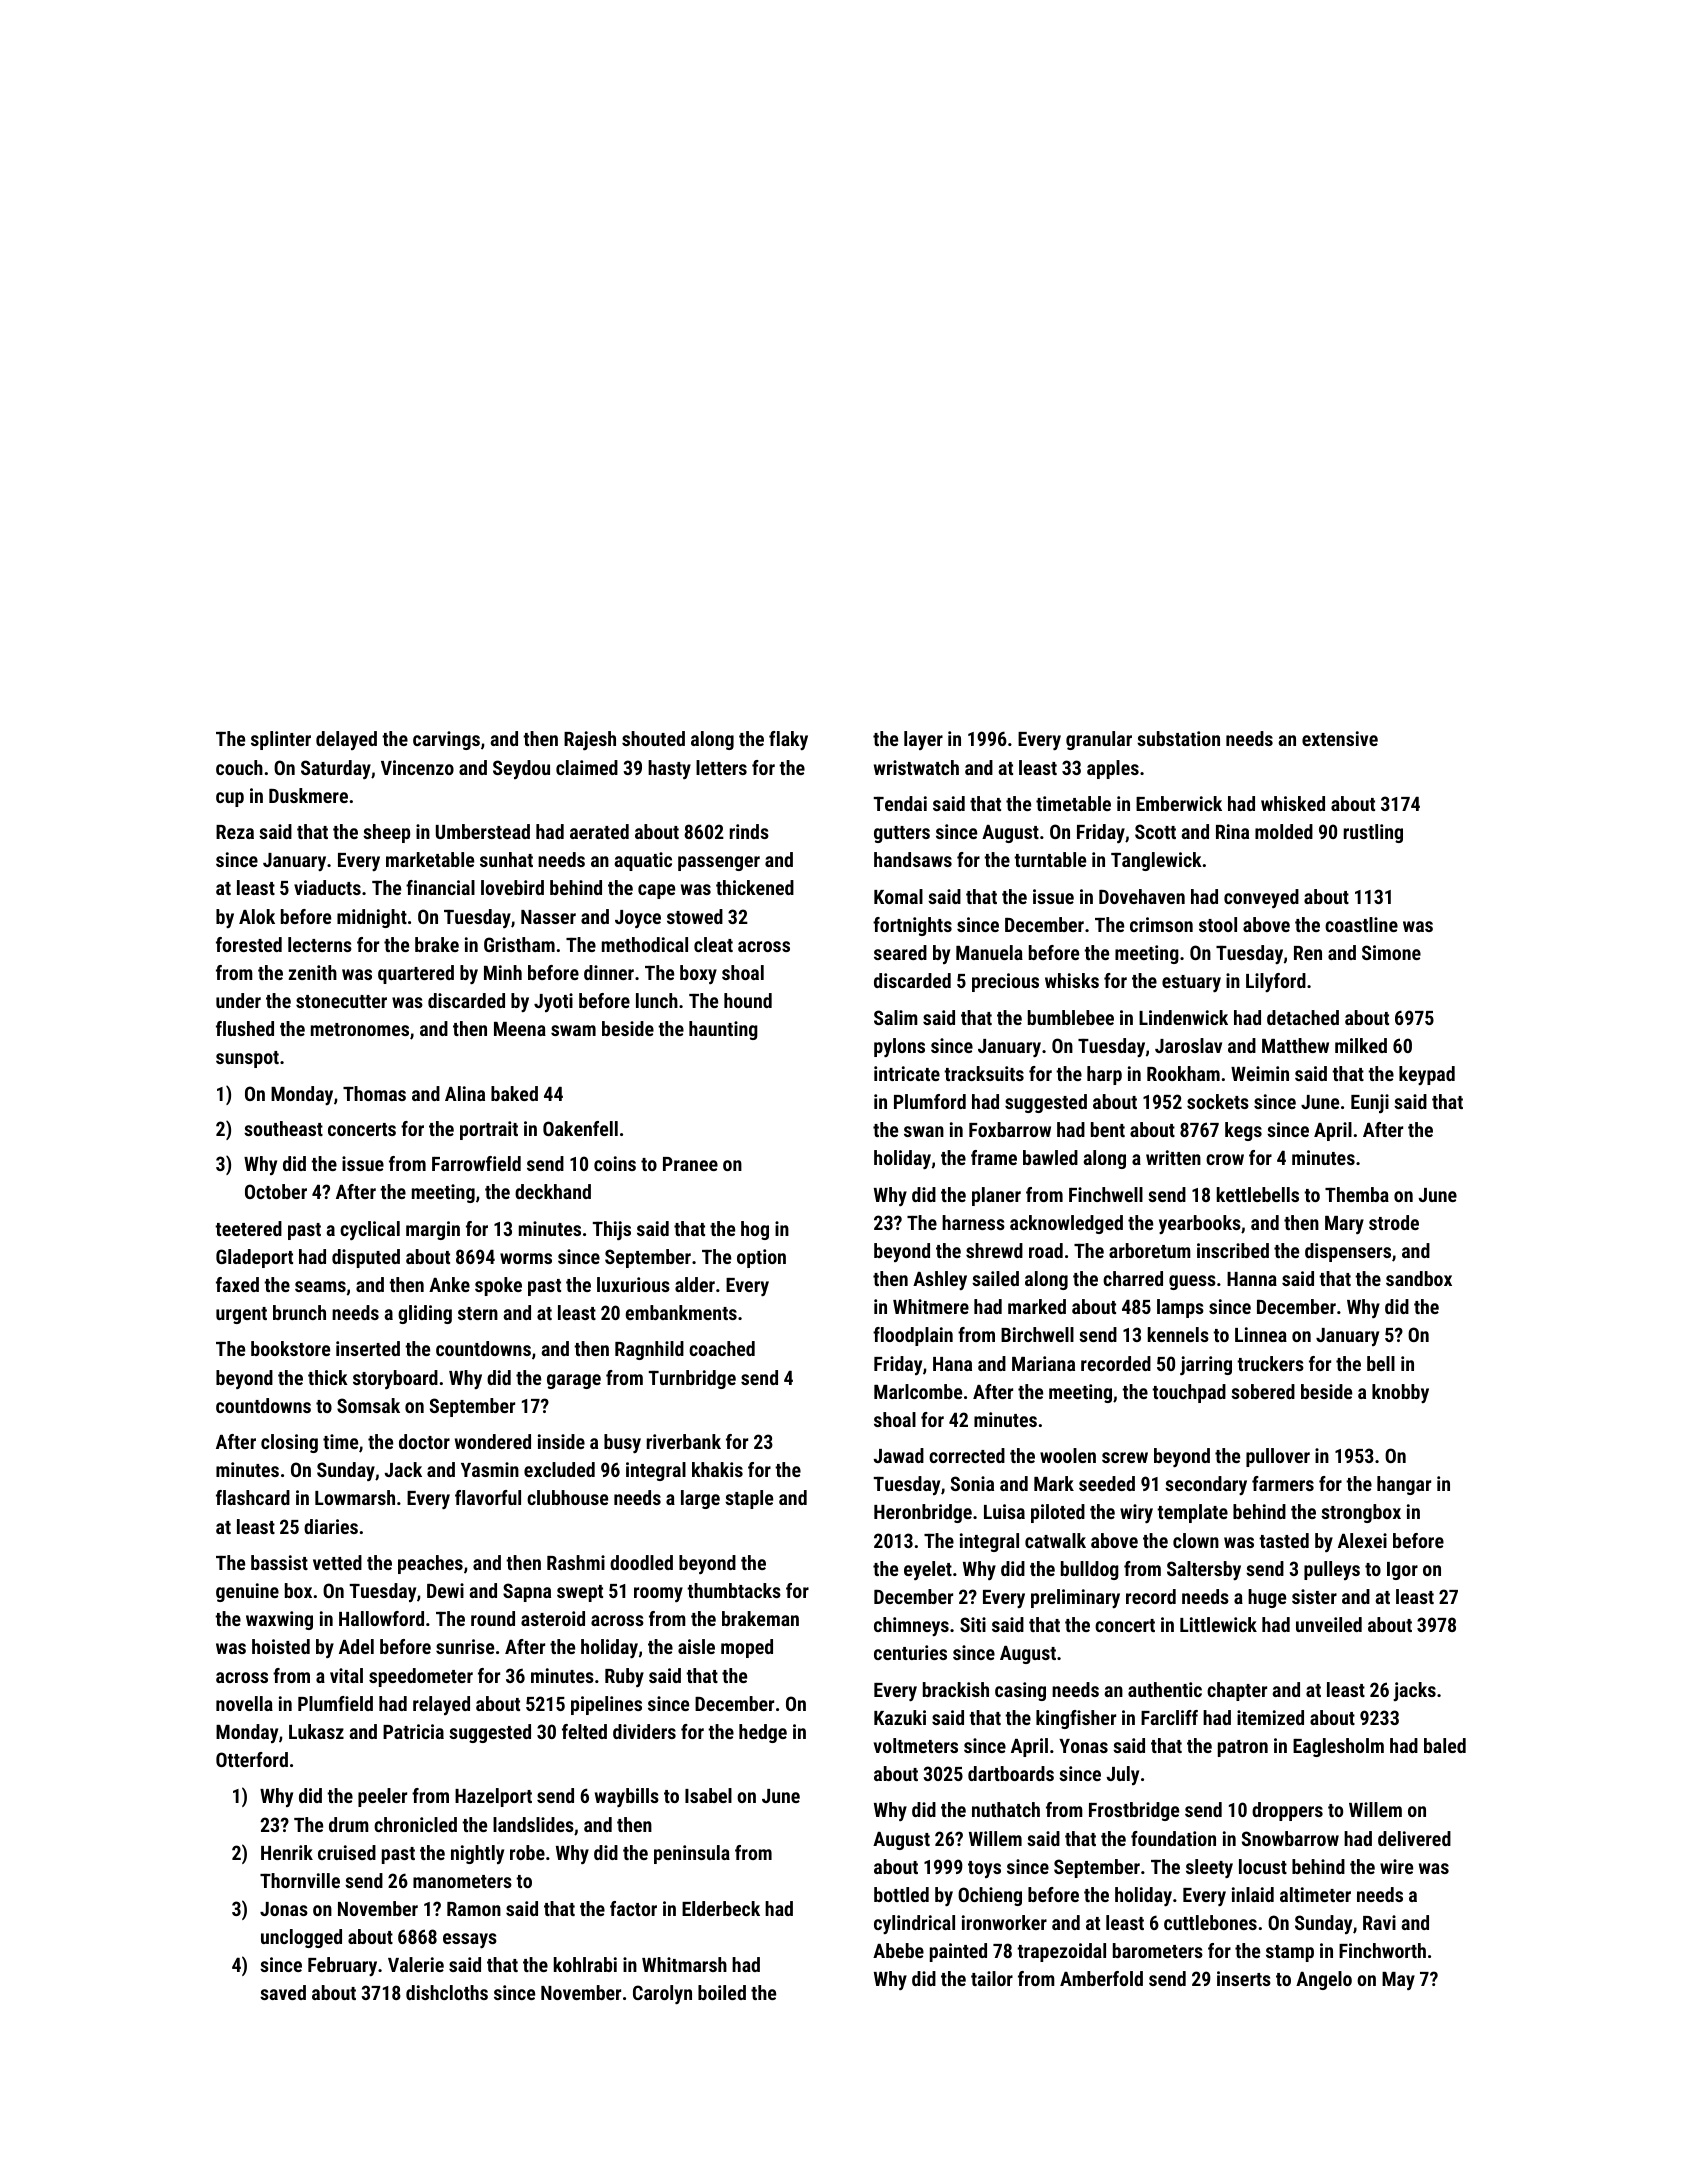 Image resolution: width=1683 pixels, height=2178 pixels. What do you see at coordinates (1357, 1194) in the screenshot?
I see `Themba` at bounding box center [1357, 1194].
